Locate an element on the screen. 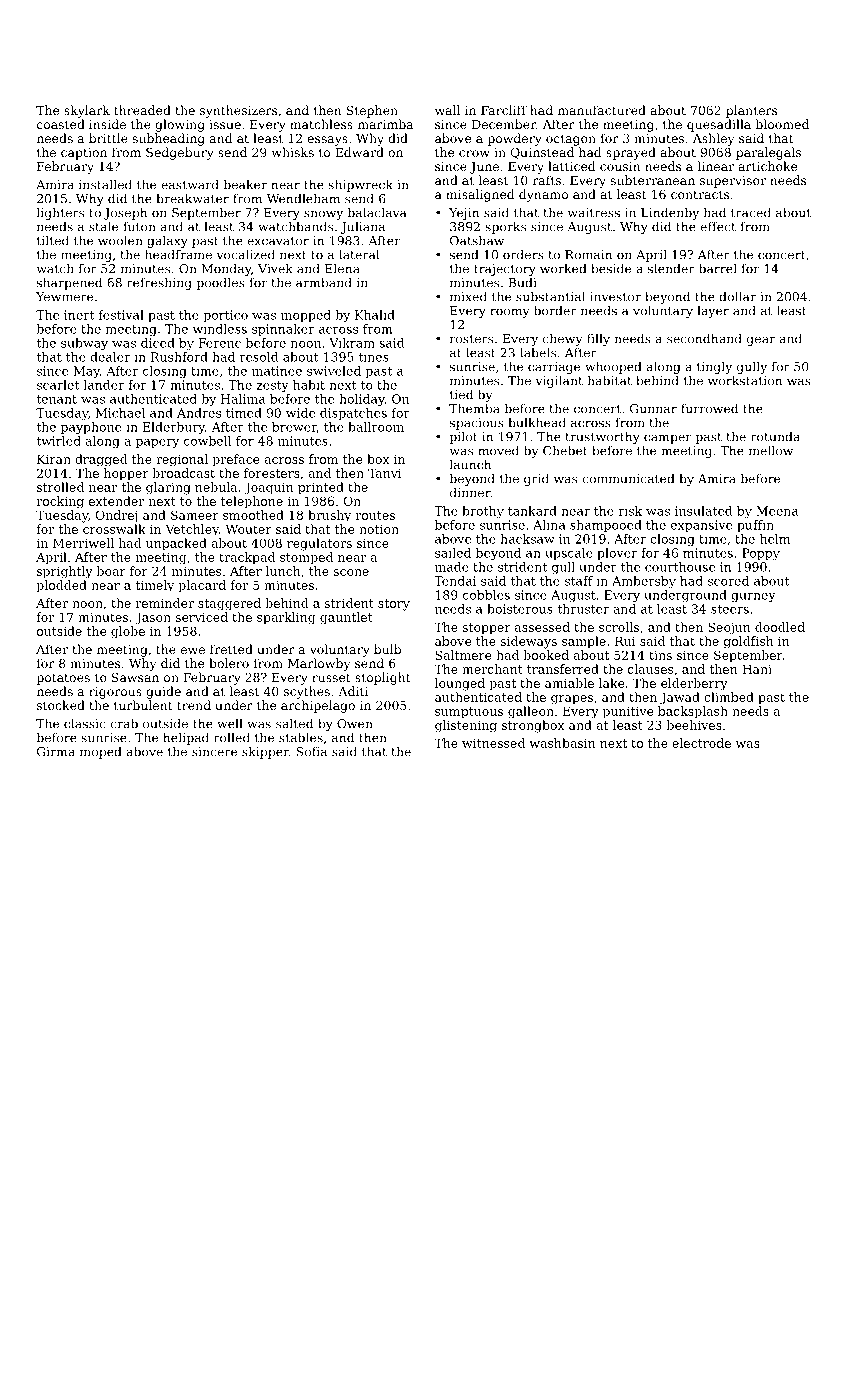  Sedgebury is located at coordinates (180, 153).
